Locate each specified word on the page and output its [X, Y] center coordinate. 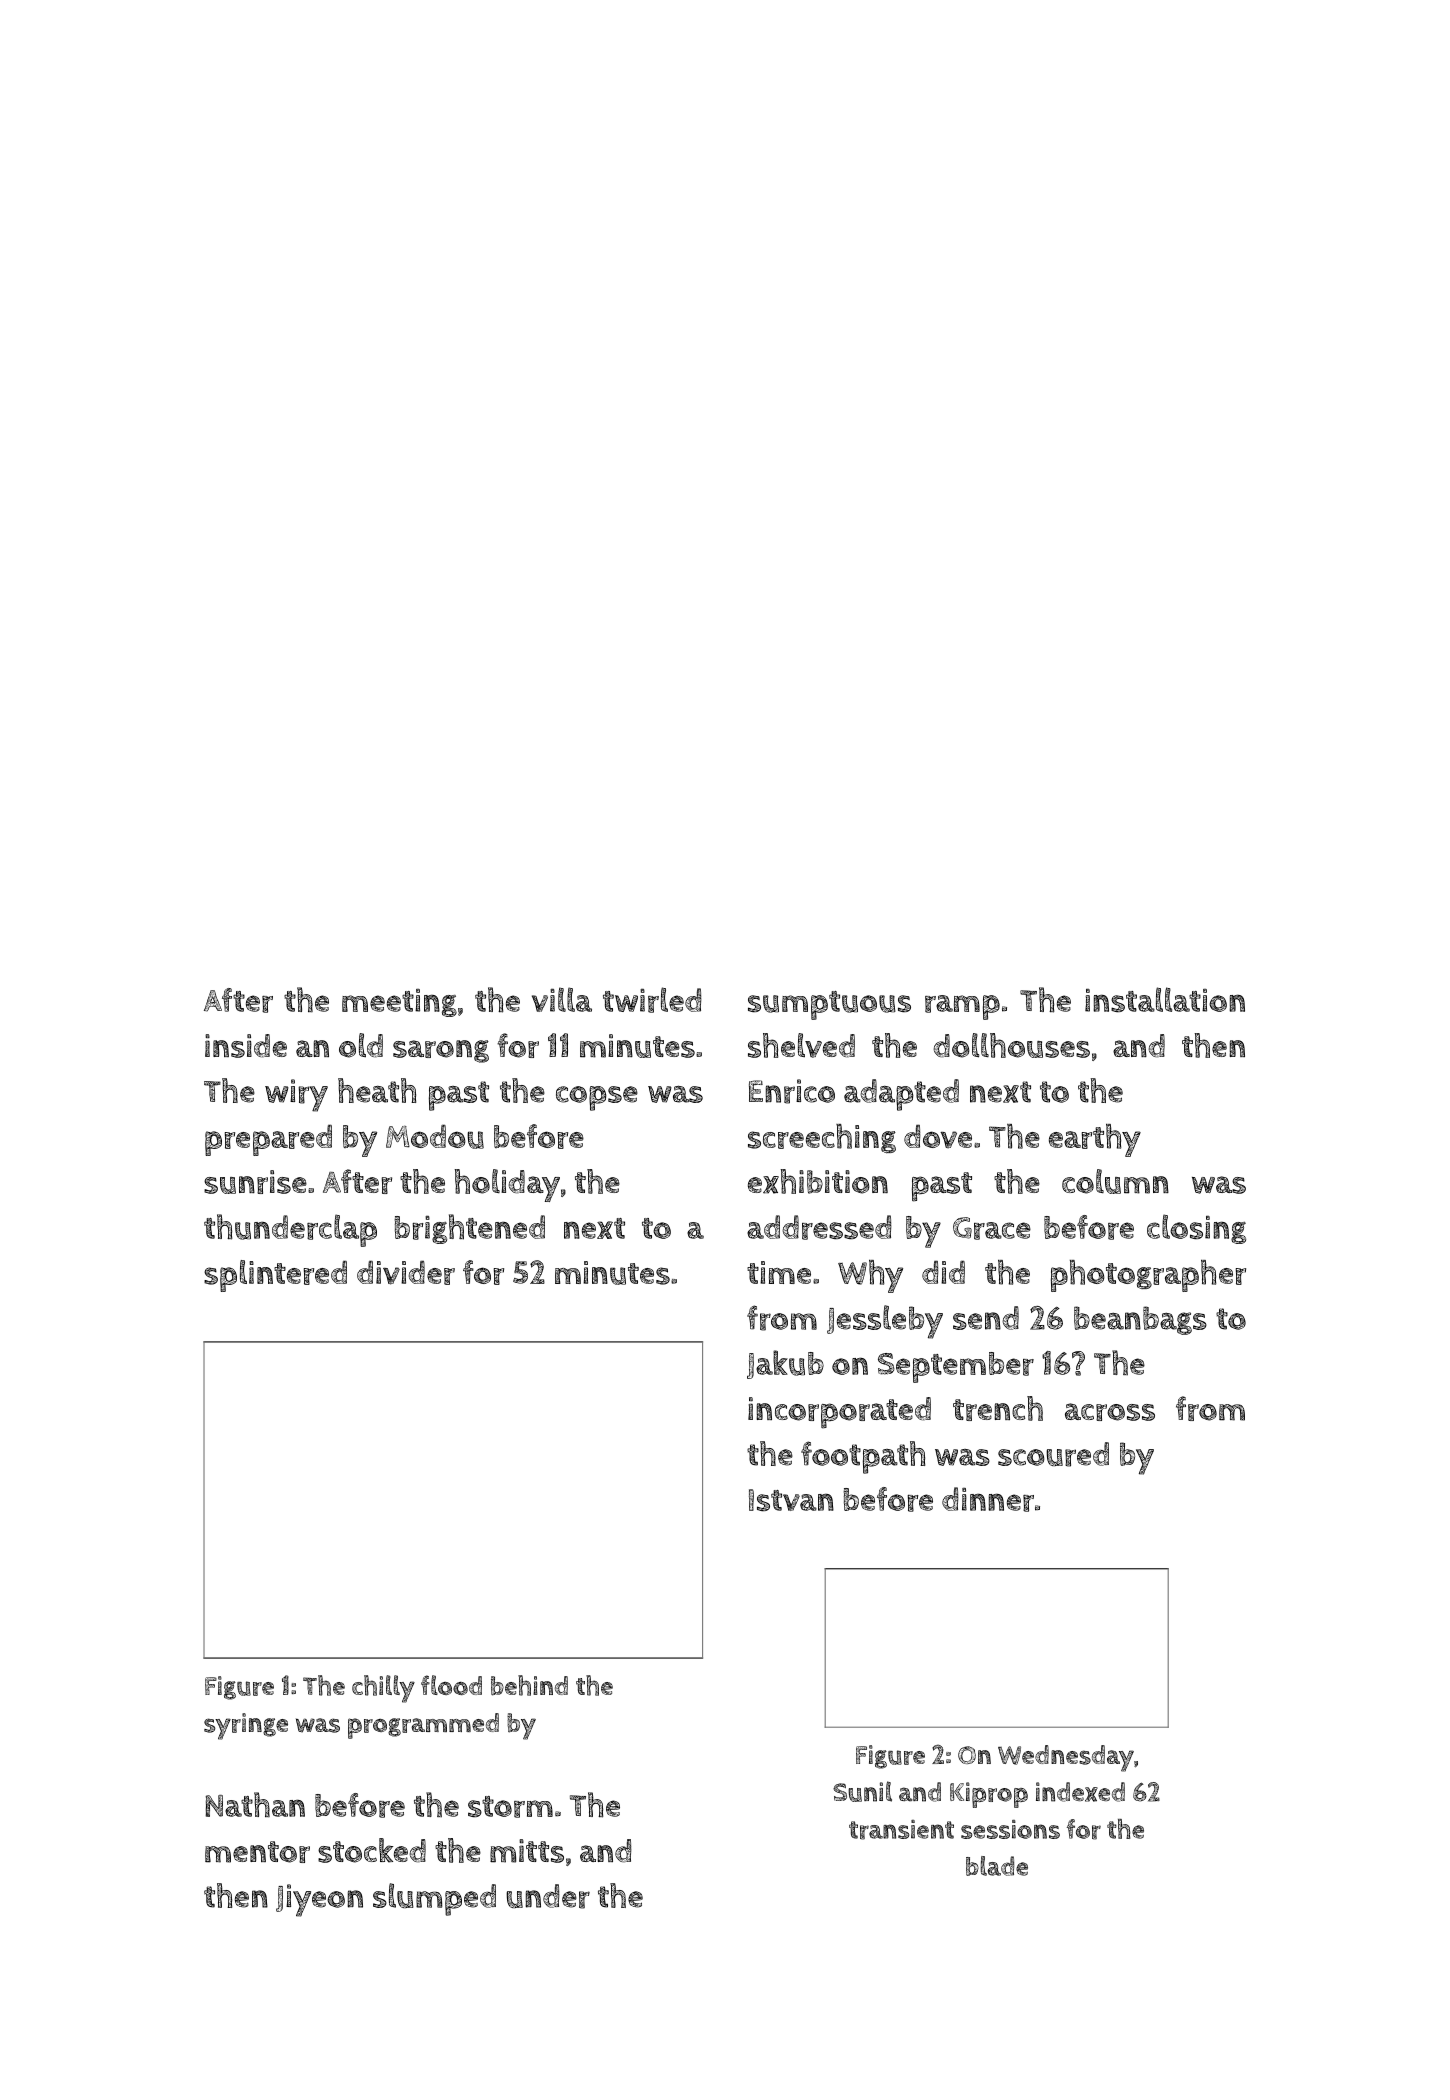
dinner [988, 1499]
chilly [383, 1689]
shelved [801, 1045]
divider [406, 1272]
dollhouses [1011, 1045]
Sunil [862, 1791]
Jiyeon [319, 1900]
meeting [399, 1003]
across [1110, 1412]
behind [529, 1685]
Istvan [791, 1500]
